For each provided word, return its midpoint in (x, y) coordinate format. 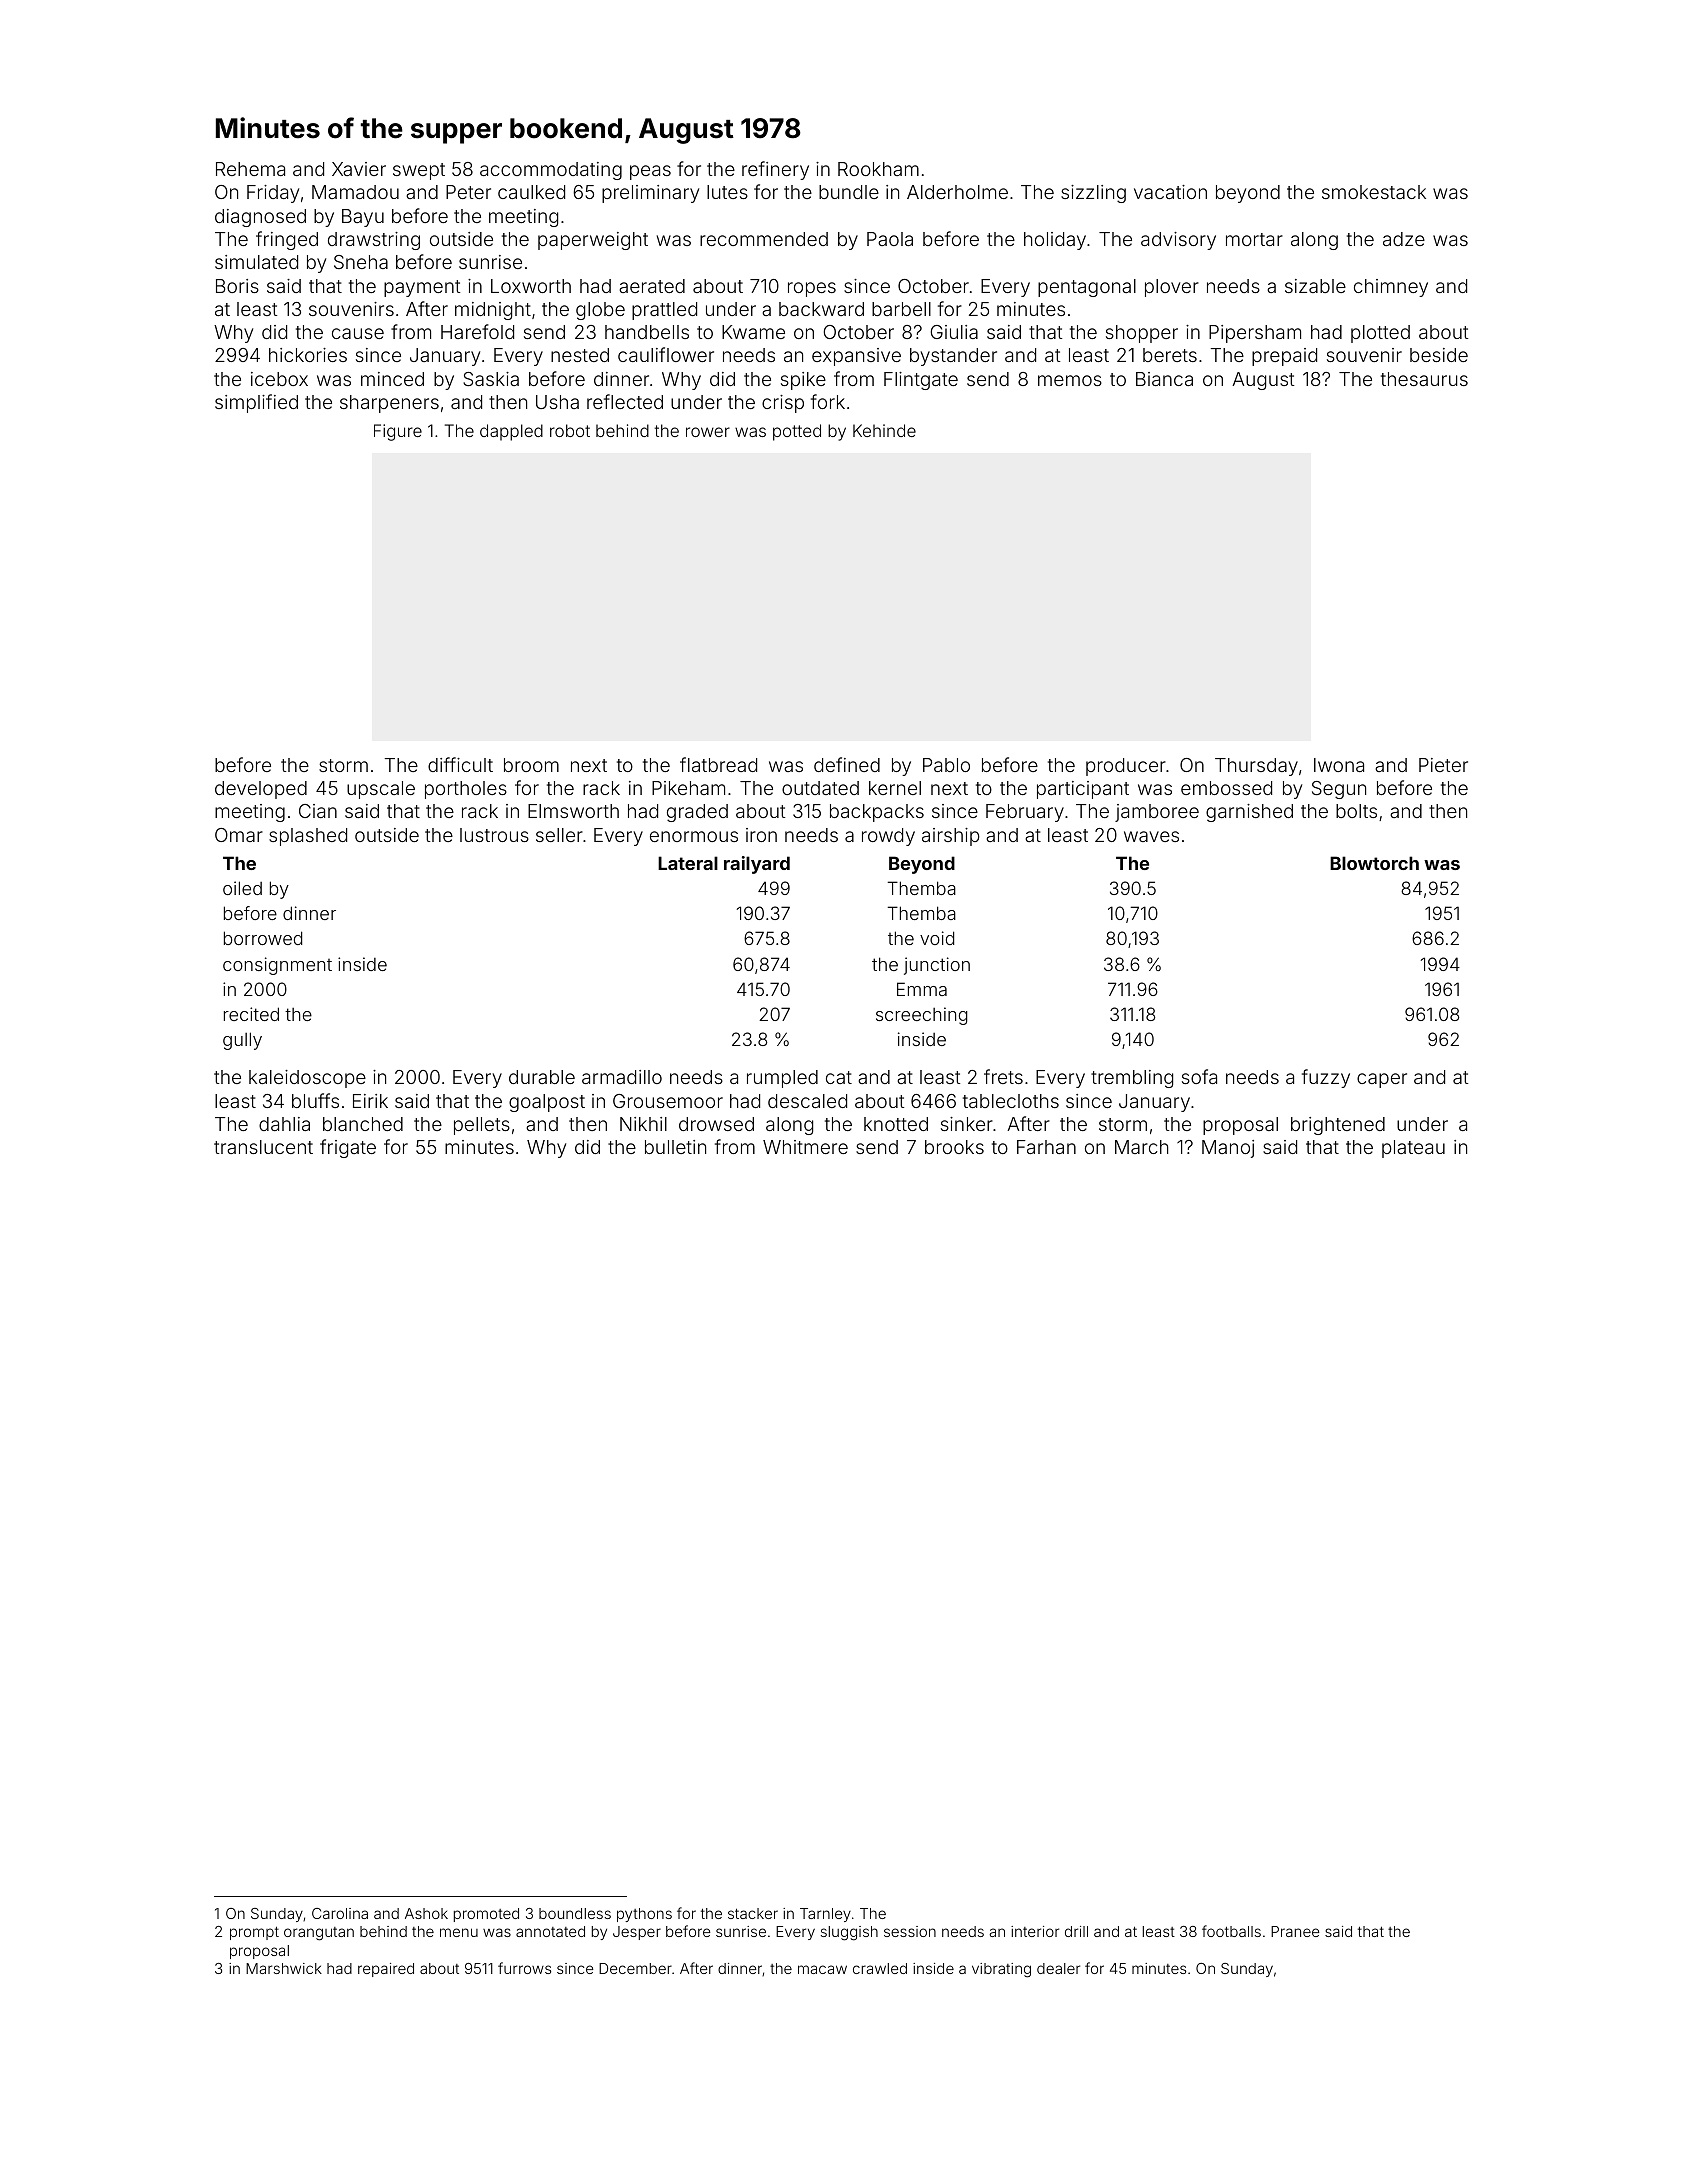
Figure (398, 432)
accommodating (551, 171)
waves (1151, 836)
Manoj (1228, 1149)
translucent (263, 1147)
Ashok (426, 1913)
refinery (775, 170)
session (910, 1931)
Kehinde (884, 430)
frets (1003, 1076)
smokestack (1374, 192)
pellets (482, 1126)
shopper (1142, 334)
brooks (954, 1147)
